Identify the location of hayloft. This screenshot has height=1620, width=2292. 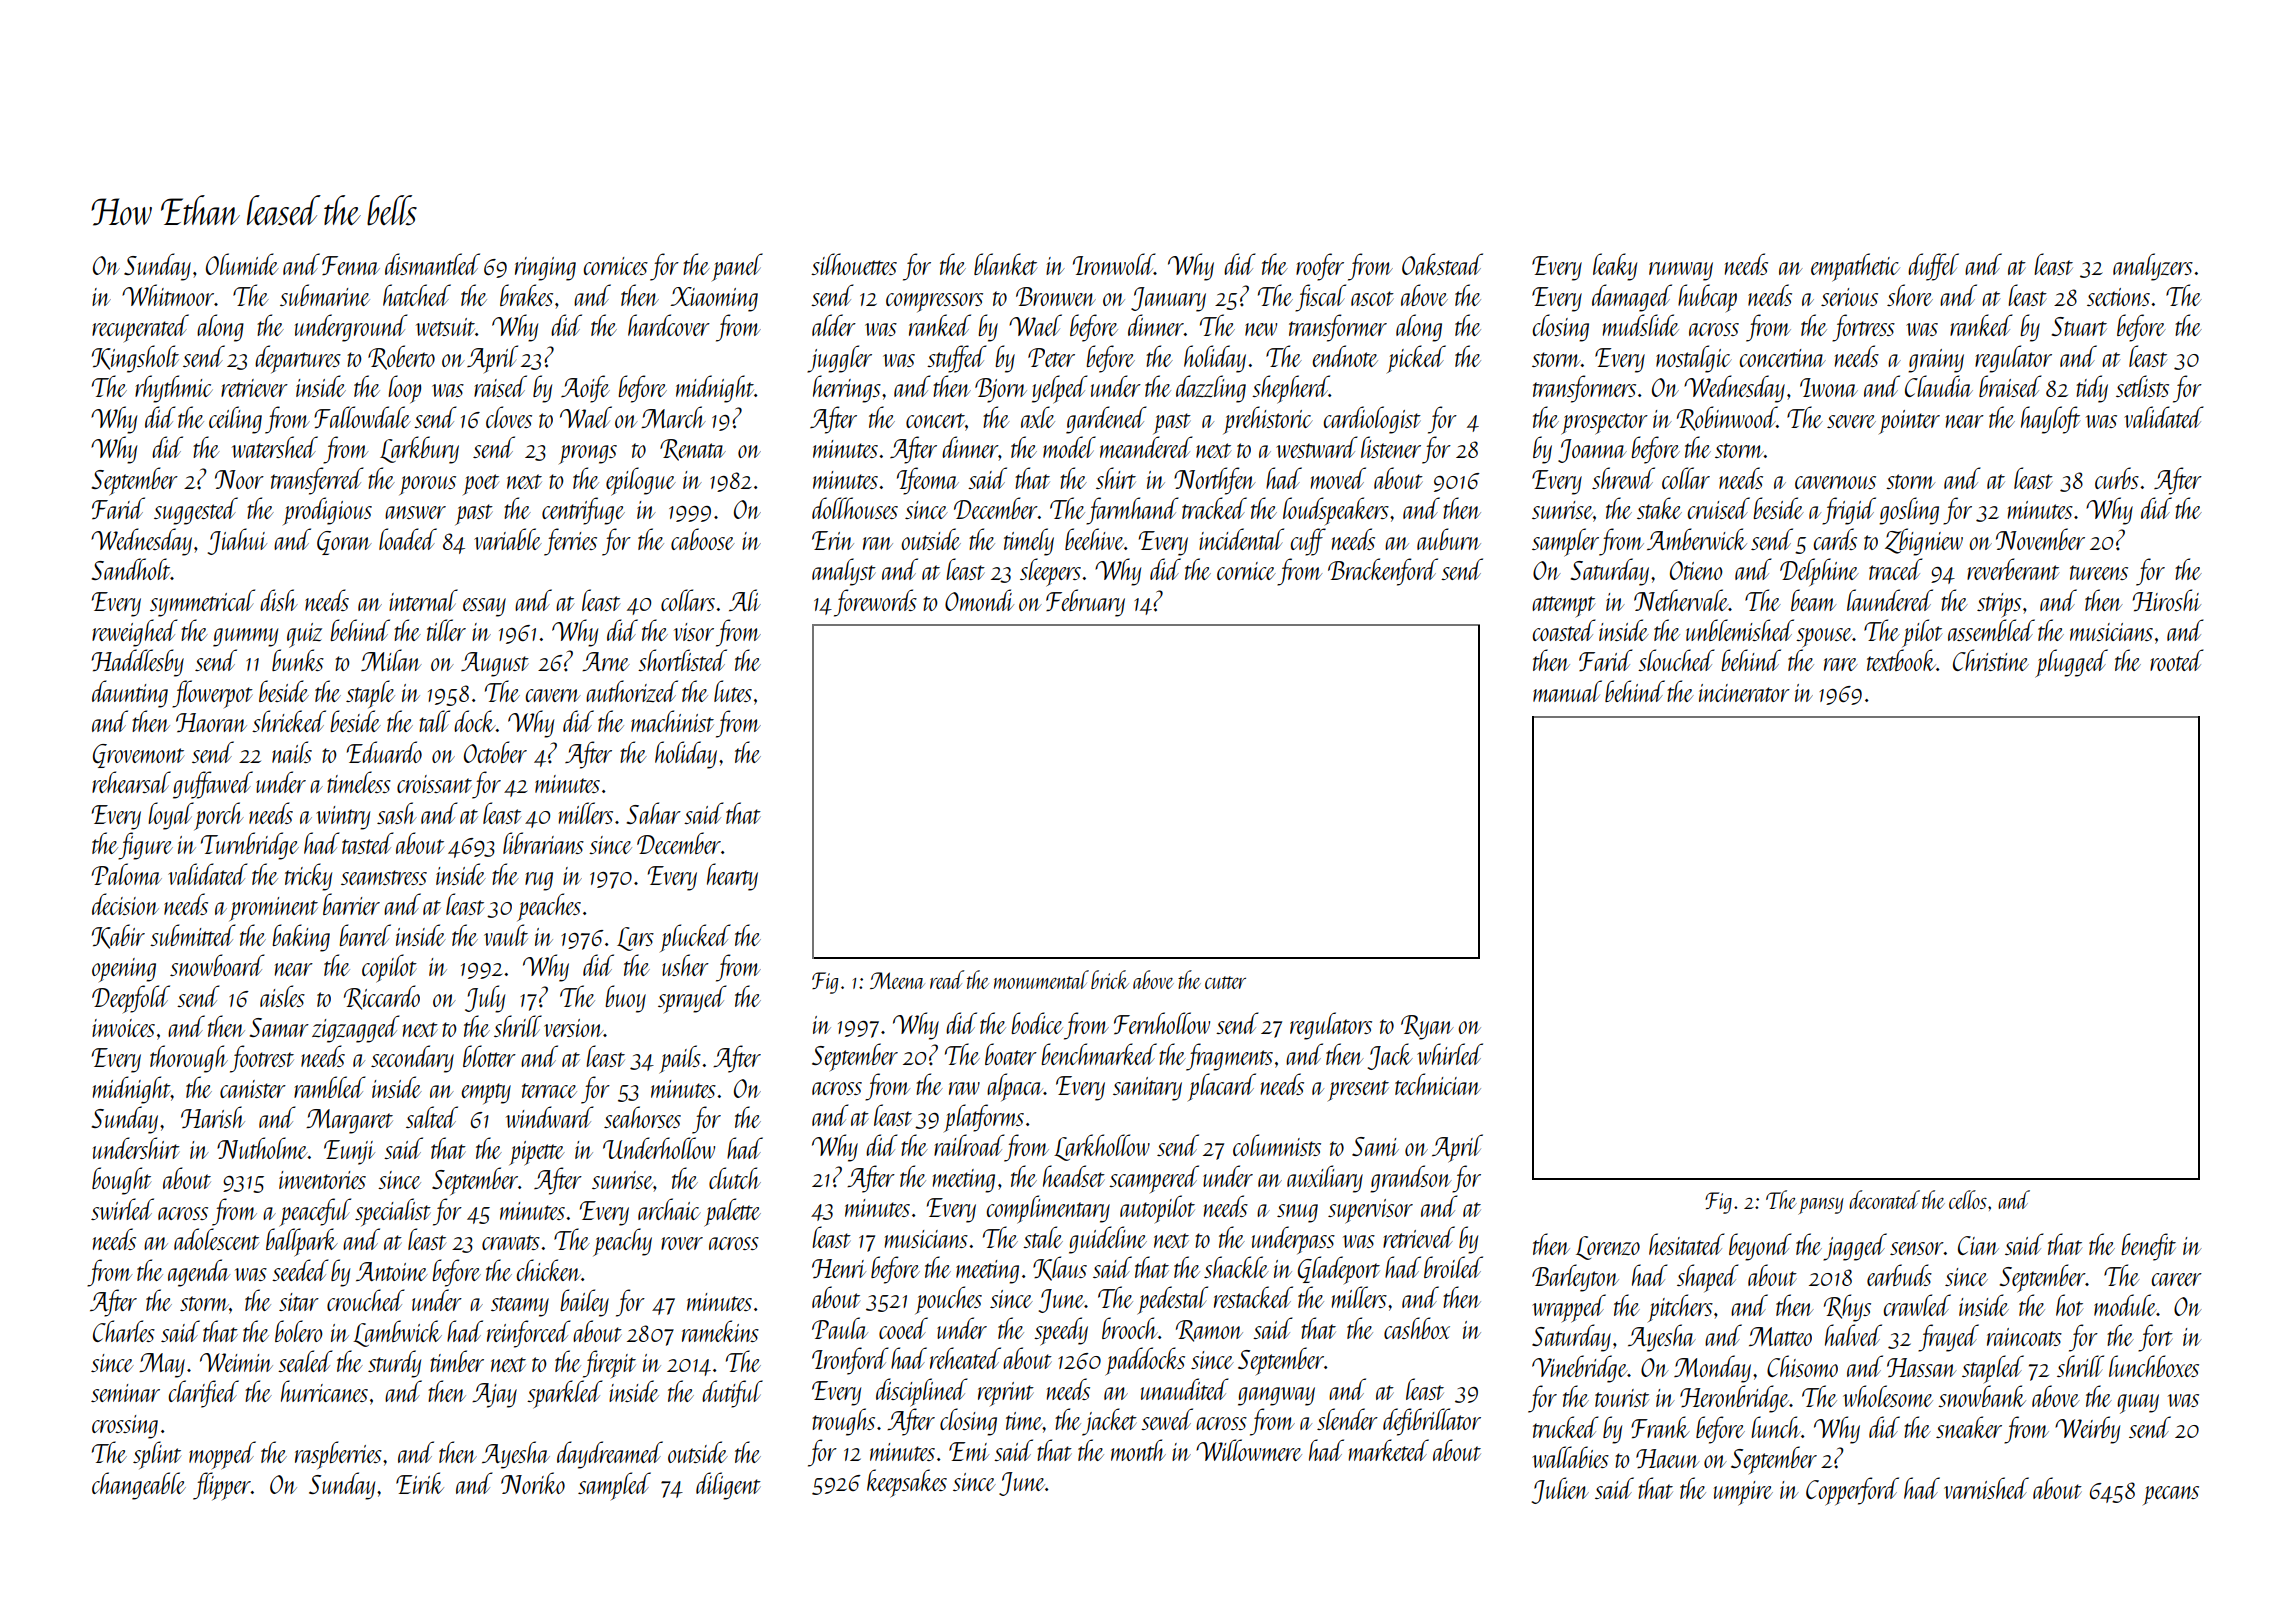
(2050, 420).
